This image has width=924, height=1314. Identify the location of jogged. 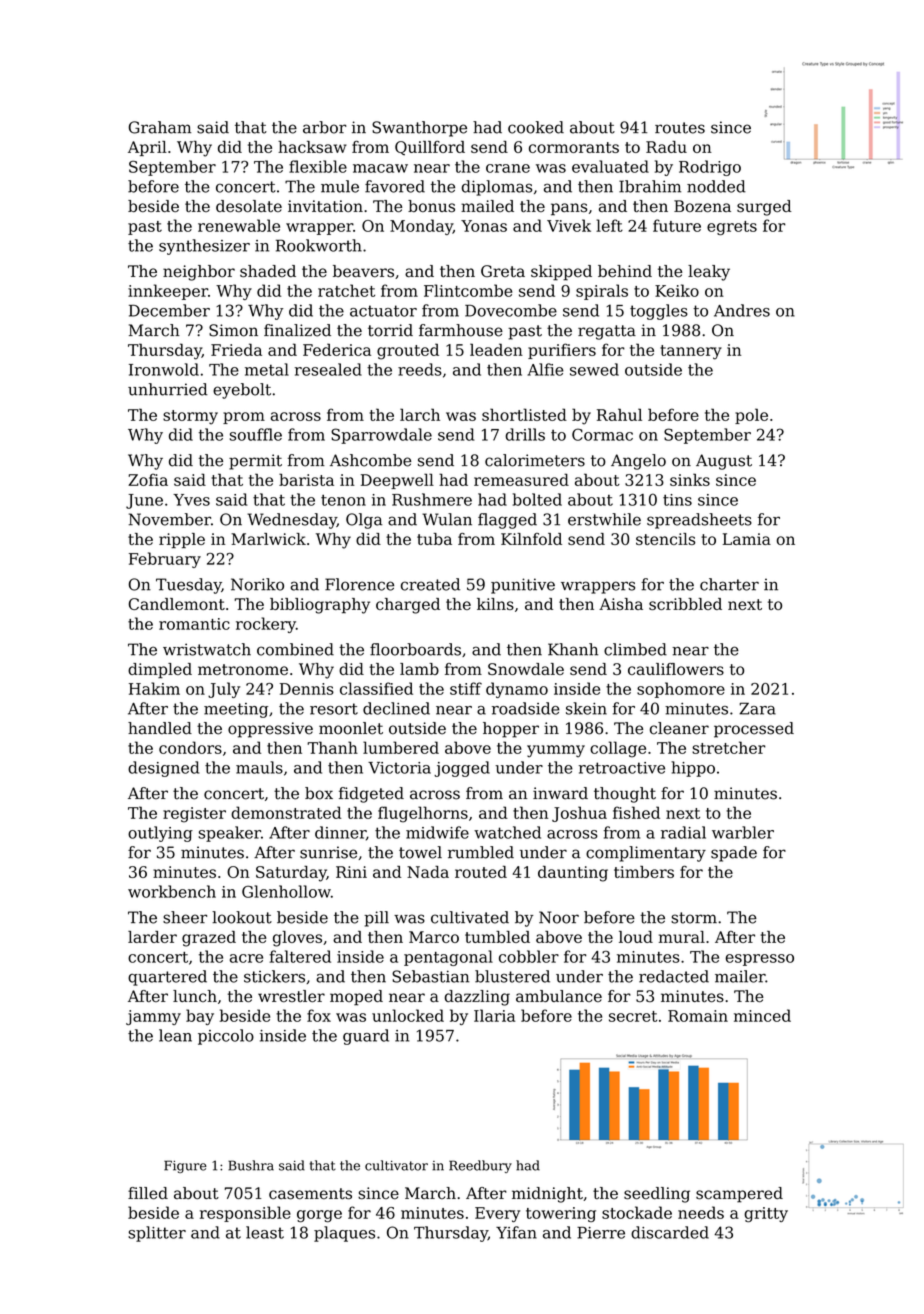
(462, 769).
